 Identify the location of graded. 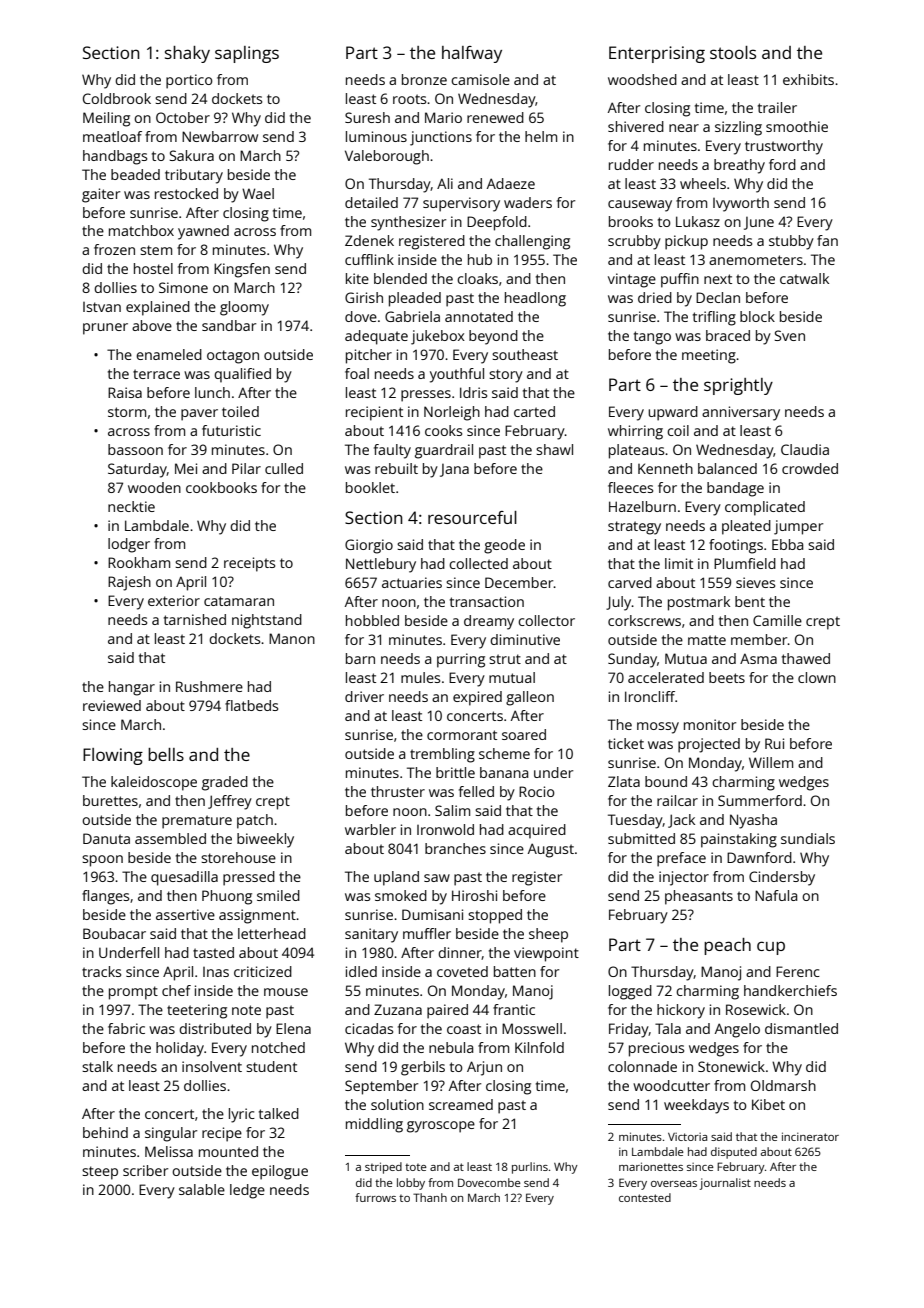
(225, 783).
